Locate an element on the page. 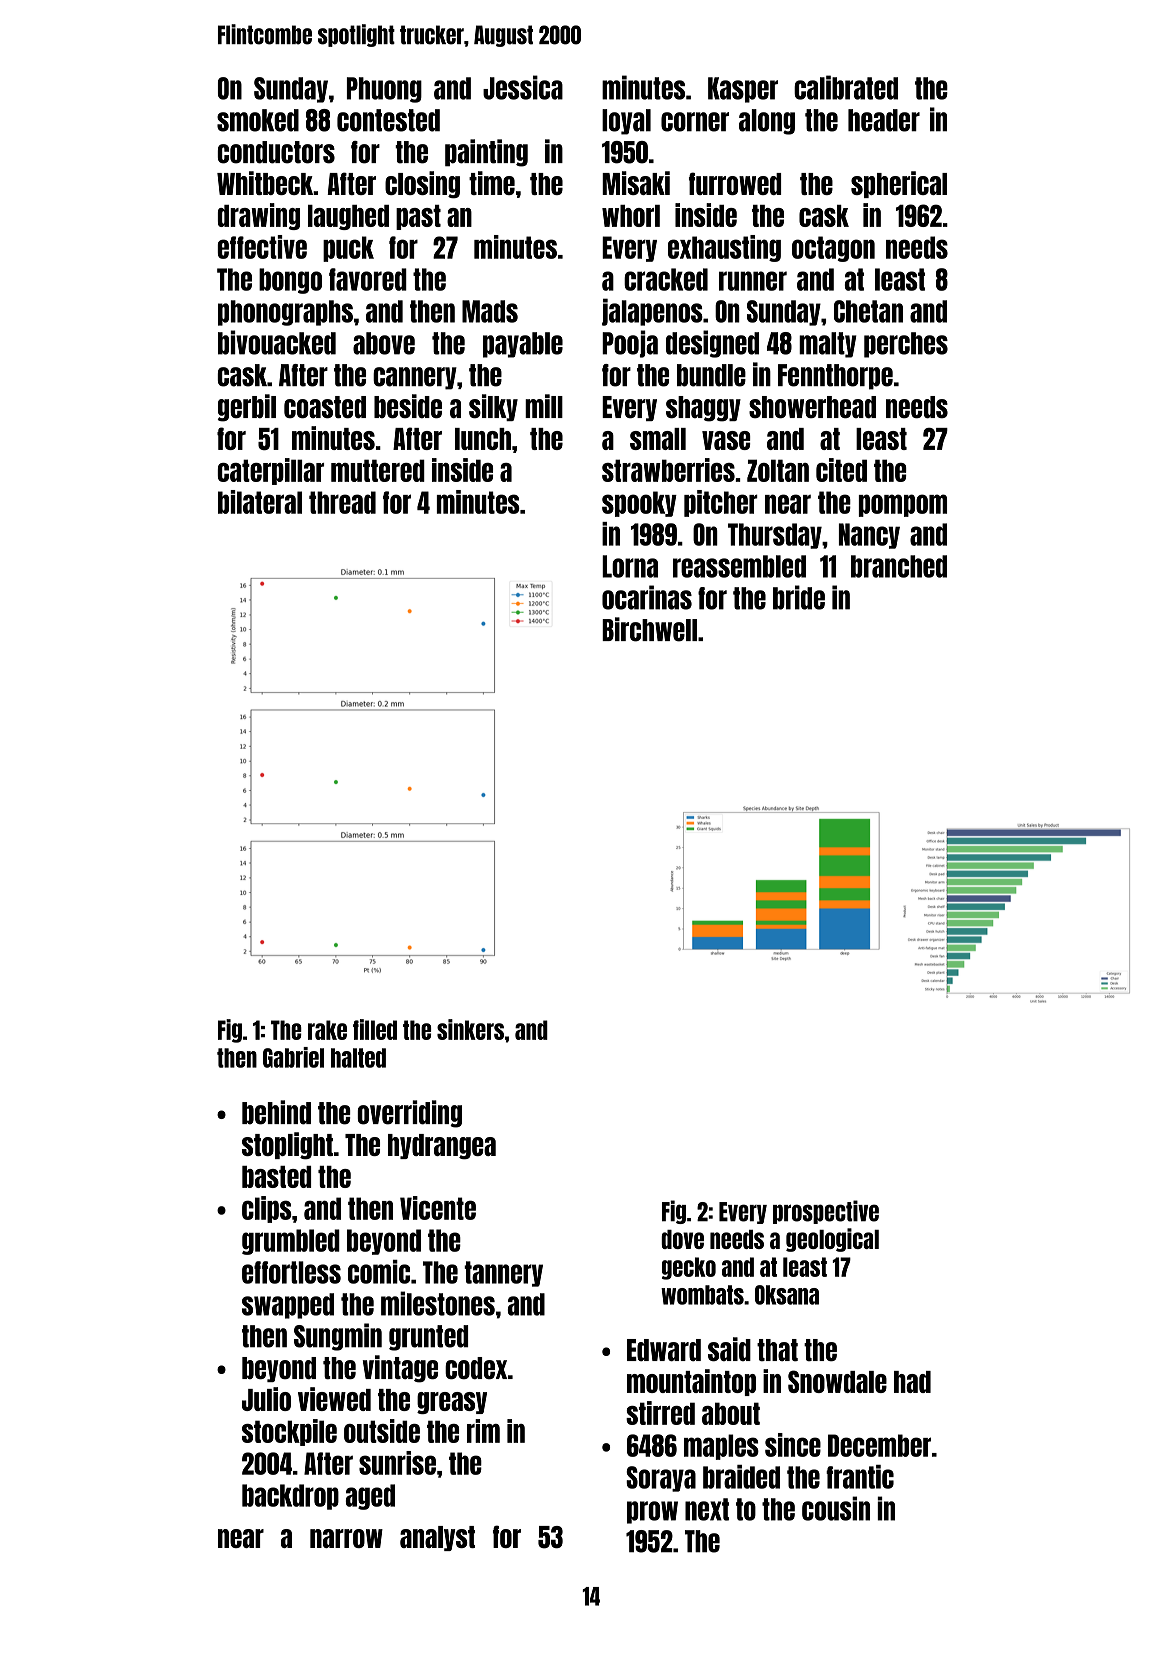  Whitbeck is located at coordinates (265, 183).
